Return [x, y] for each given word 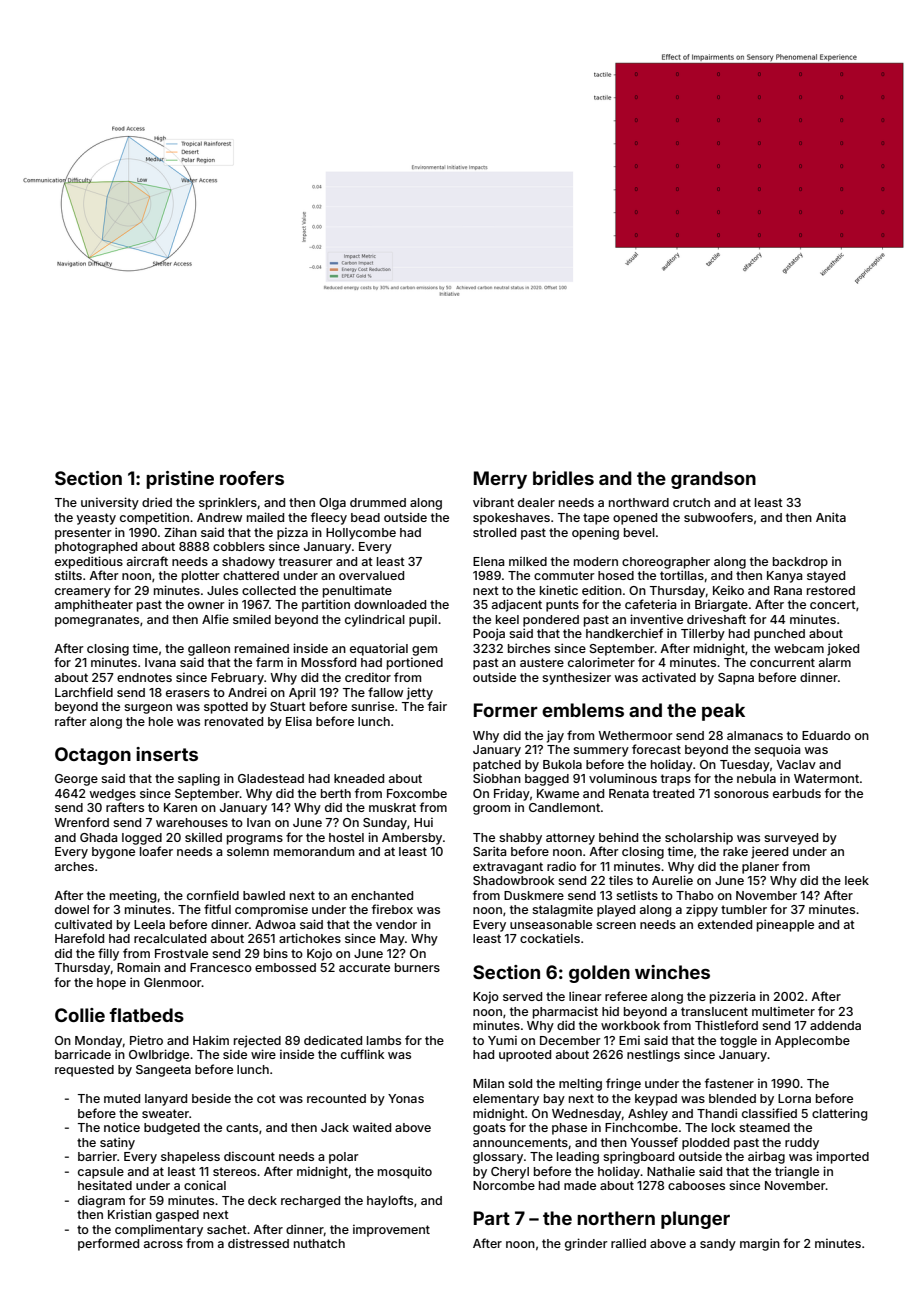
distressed [258, 1243]
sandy [718, 1245]
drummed [378, 502]
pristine [180, 480]
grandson [713, 480]
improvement [391, 1230]
